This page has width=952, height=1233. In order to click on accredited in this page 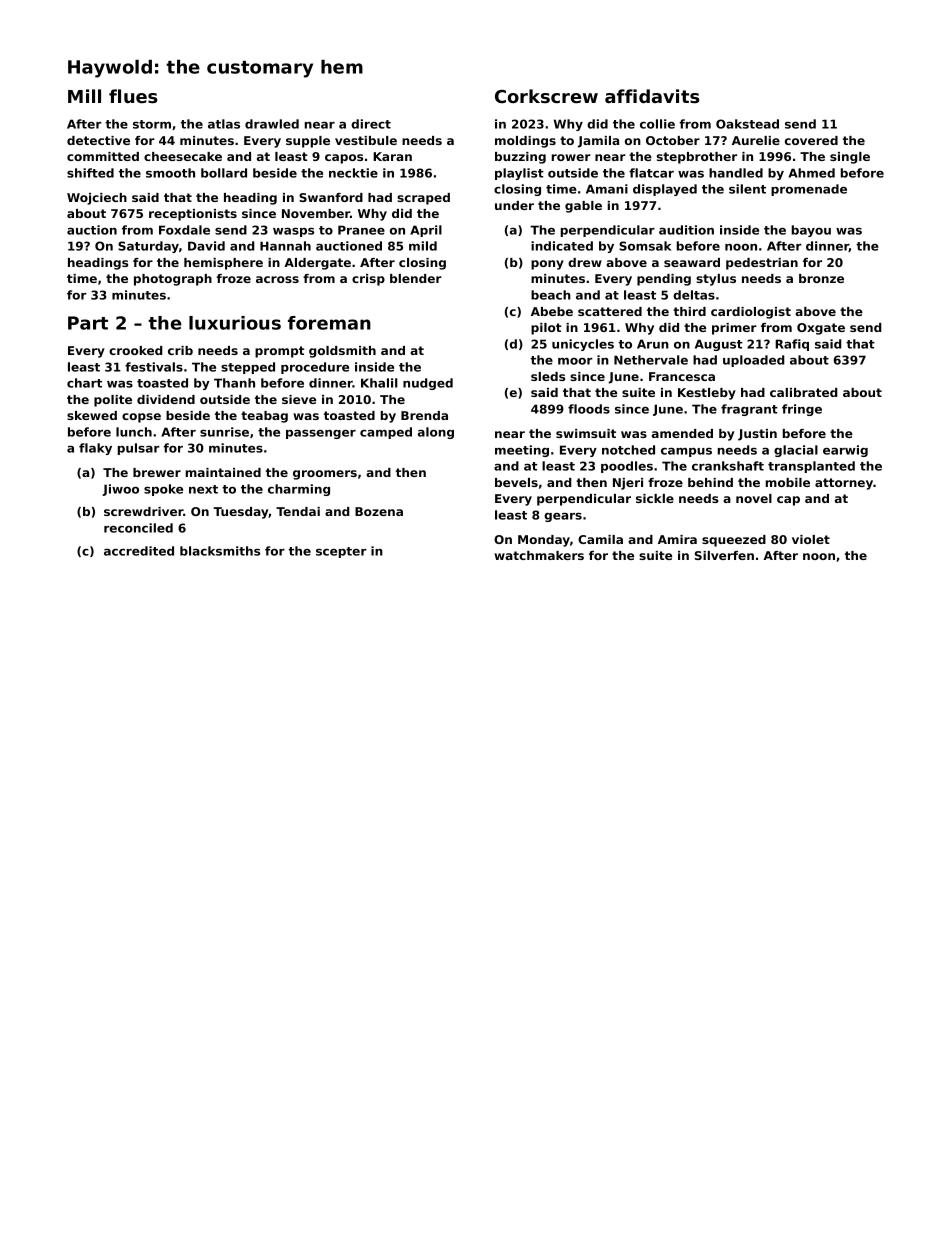, I will do `click(139, 551)`.
